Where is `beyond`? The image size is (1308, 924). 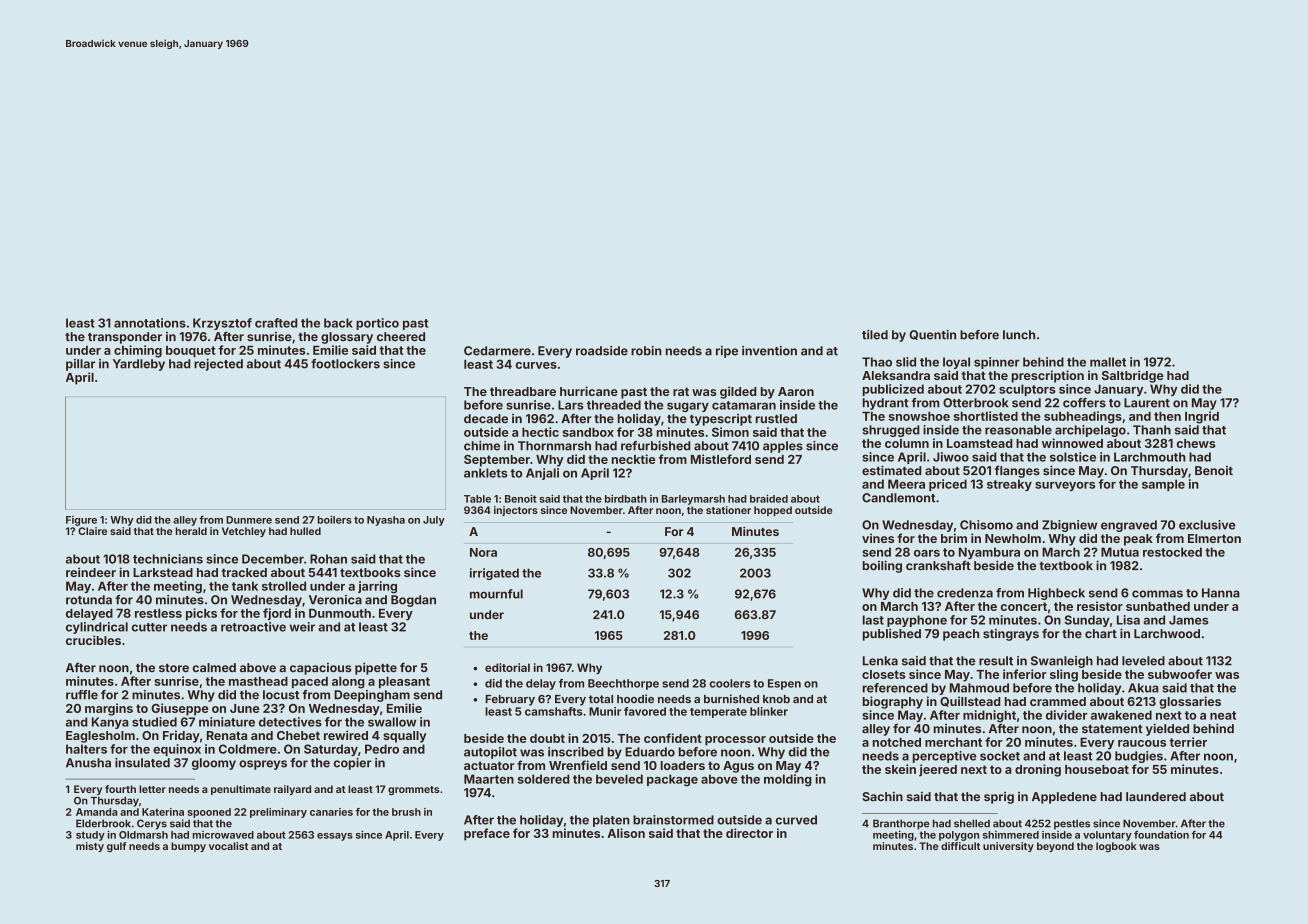 beyond is located at coordinates (1055, 847).
